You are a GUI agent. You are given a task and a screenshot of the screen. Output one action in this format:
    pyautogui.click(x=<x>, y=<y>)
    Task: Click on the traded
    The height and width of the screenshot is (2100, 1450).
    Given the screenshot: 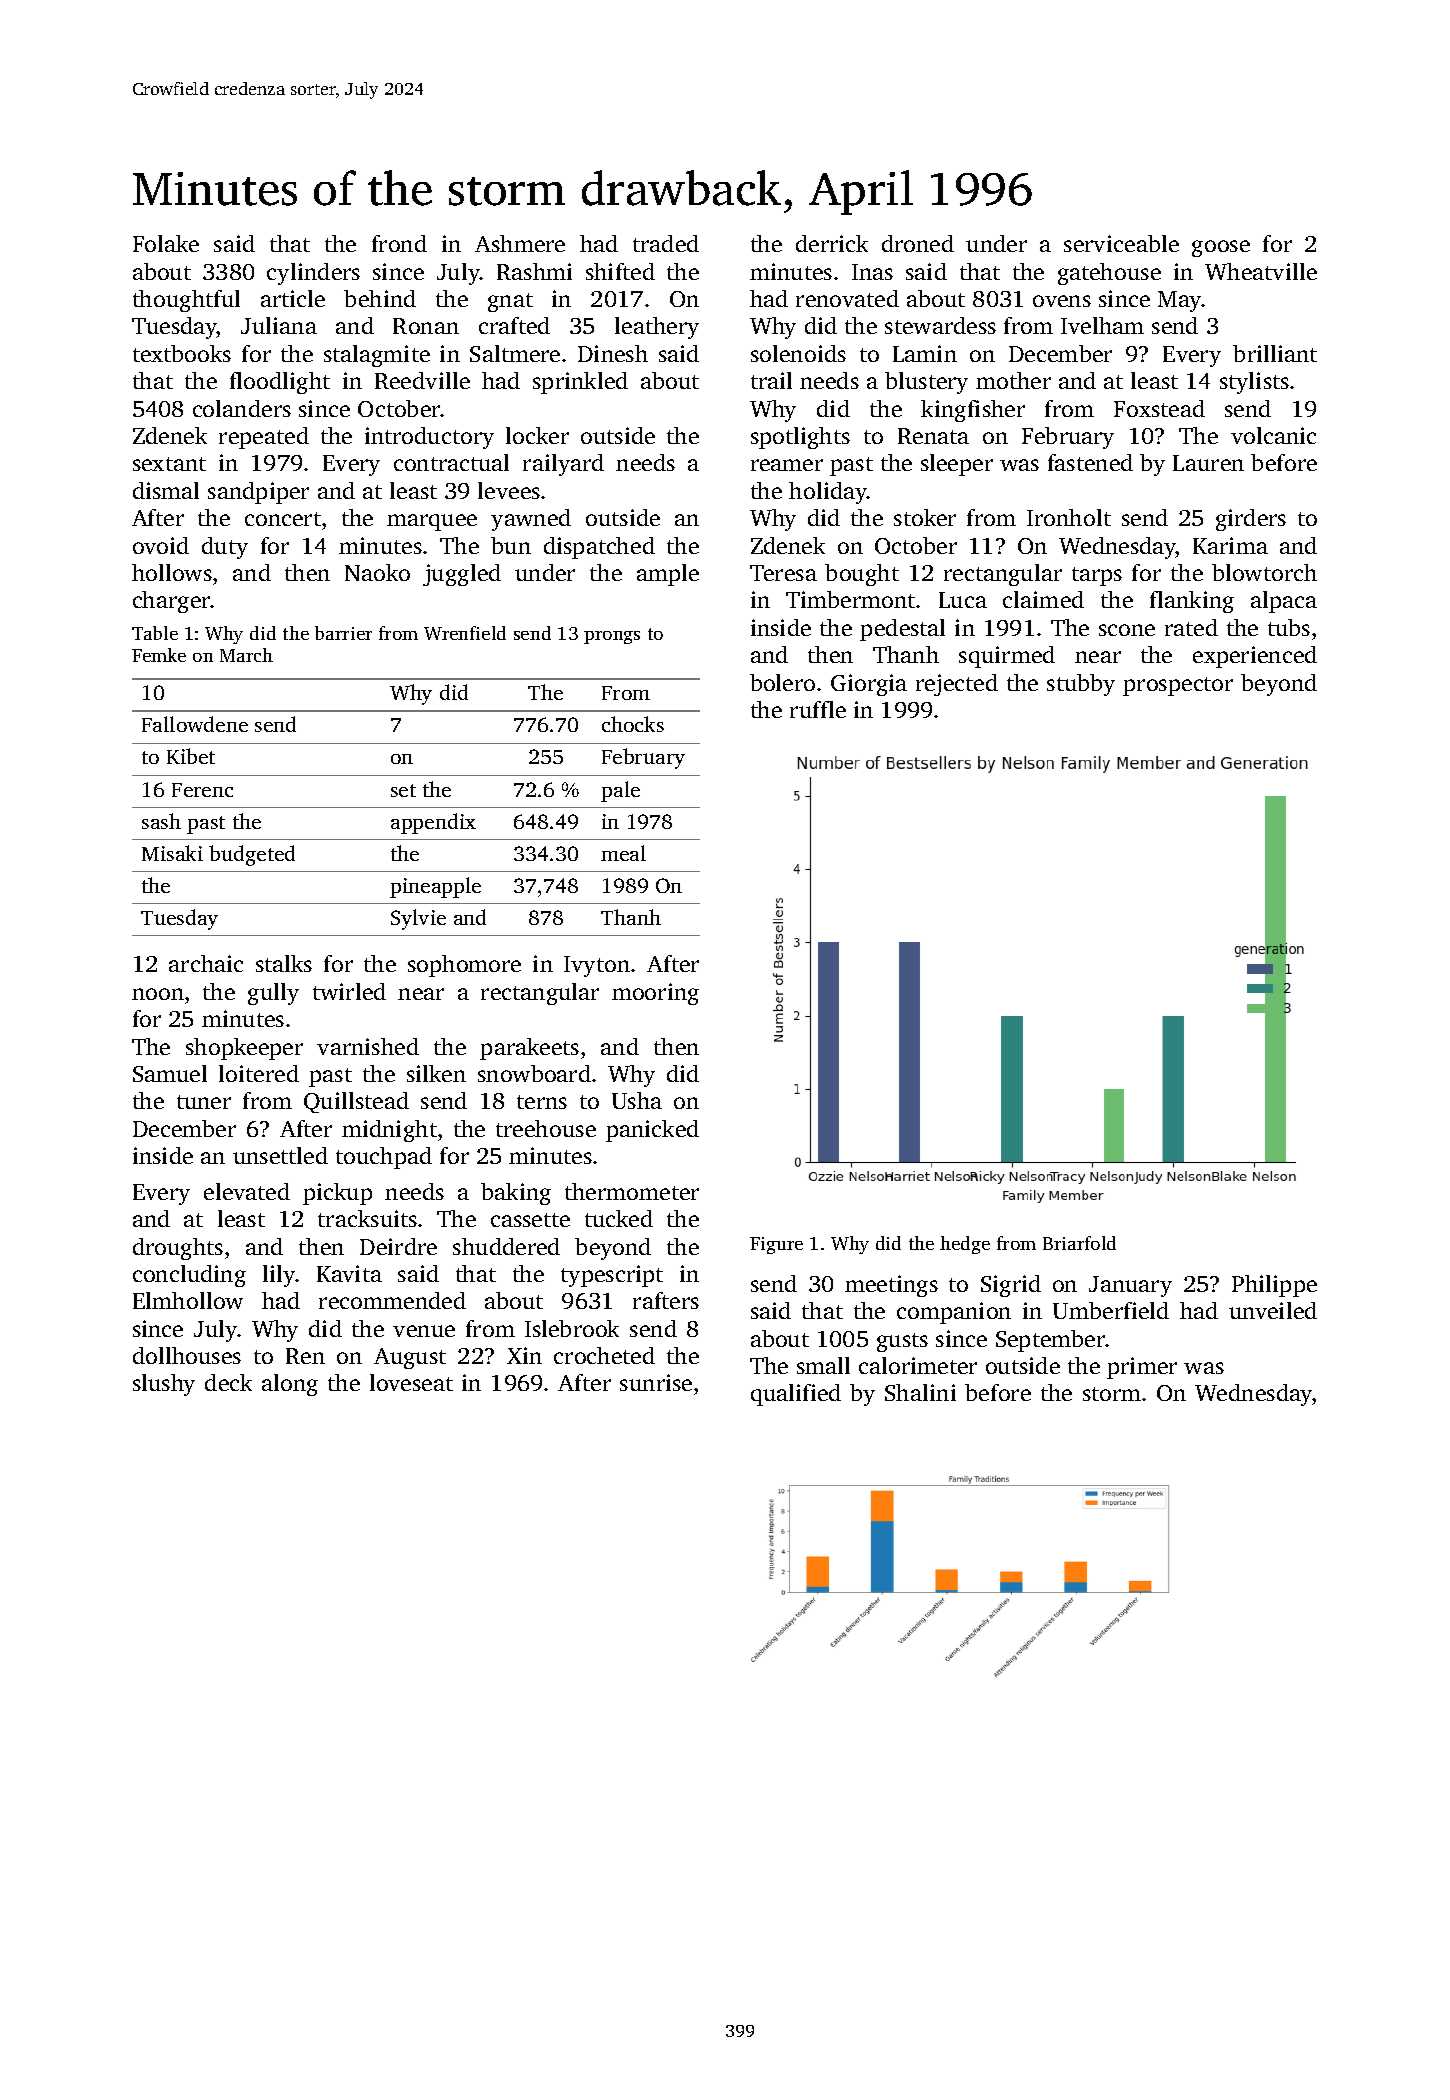 What is the action you would take?
    pyautogui.click(x=666, y=243)
